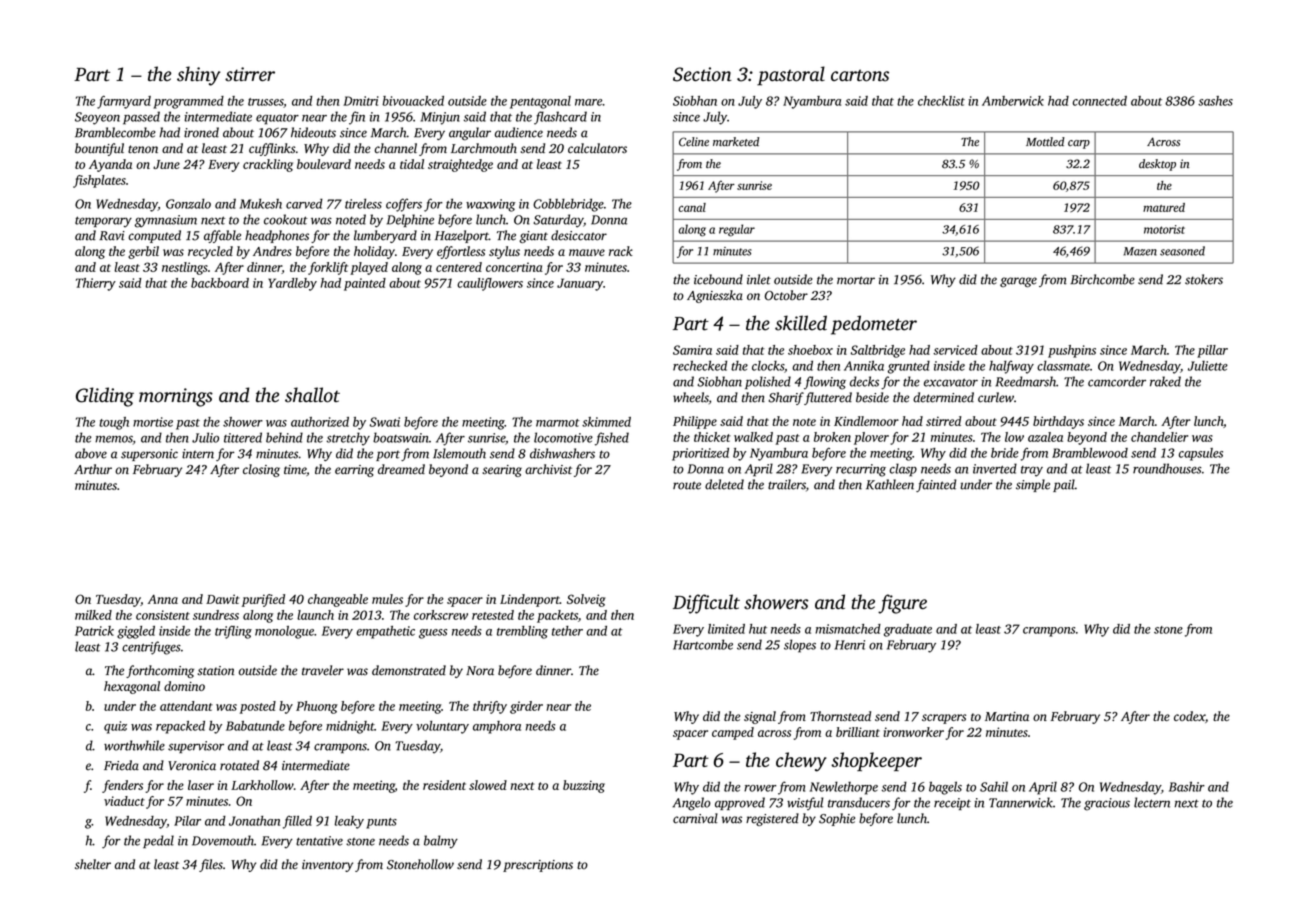 The height and width of the page is (924, 1308). Describe the element at coordinates (560, 118) in the page. I see `flashcard` at that location.
